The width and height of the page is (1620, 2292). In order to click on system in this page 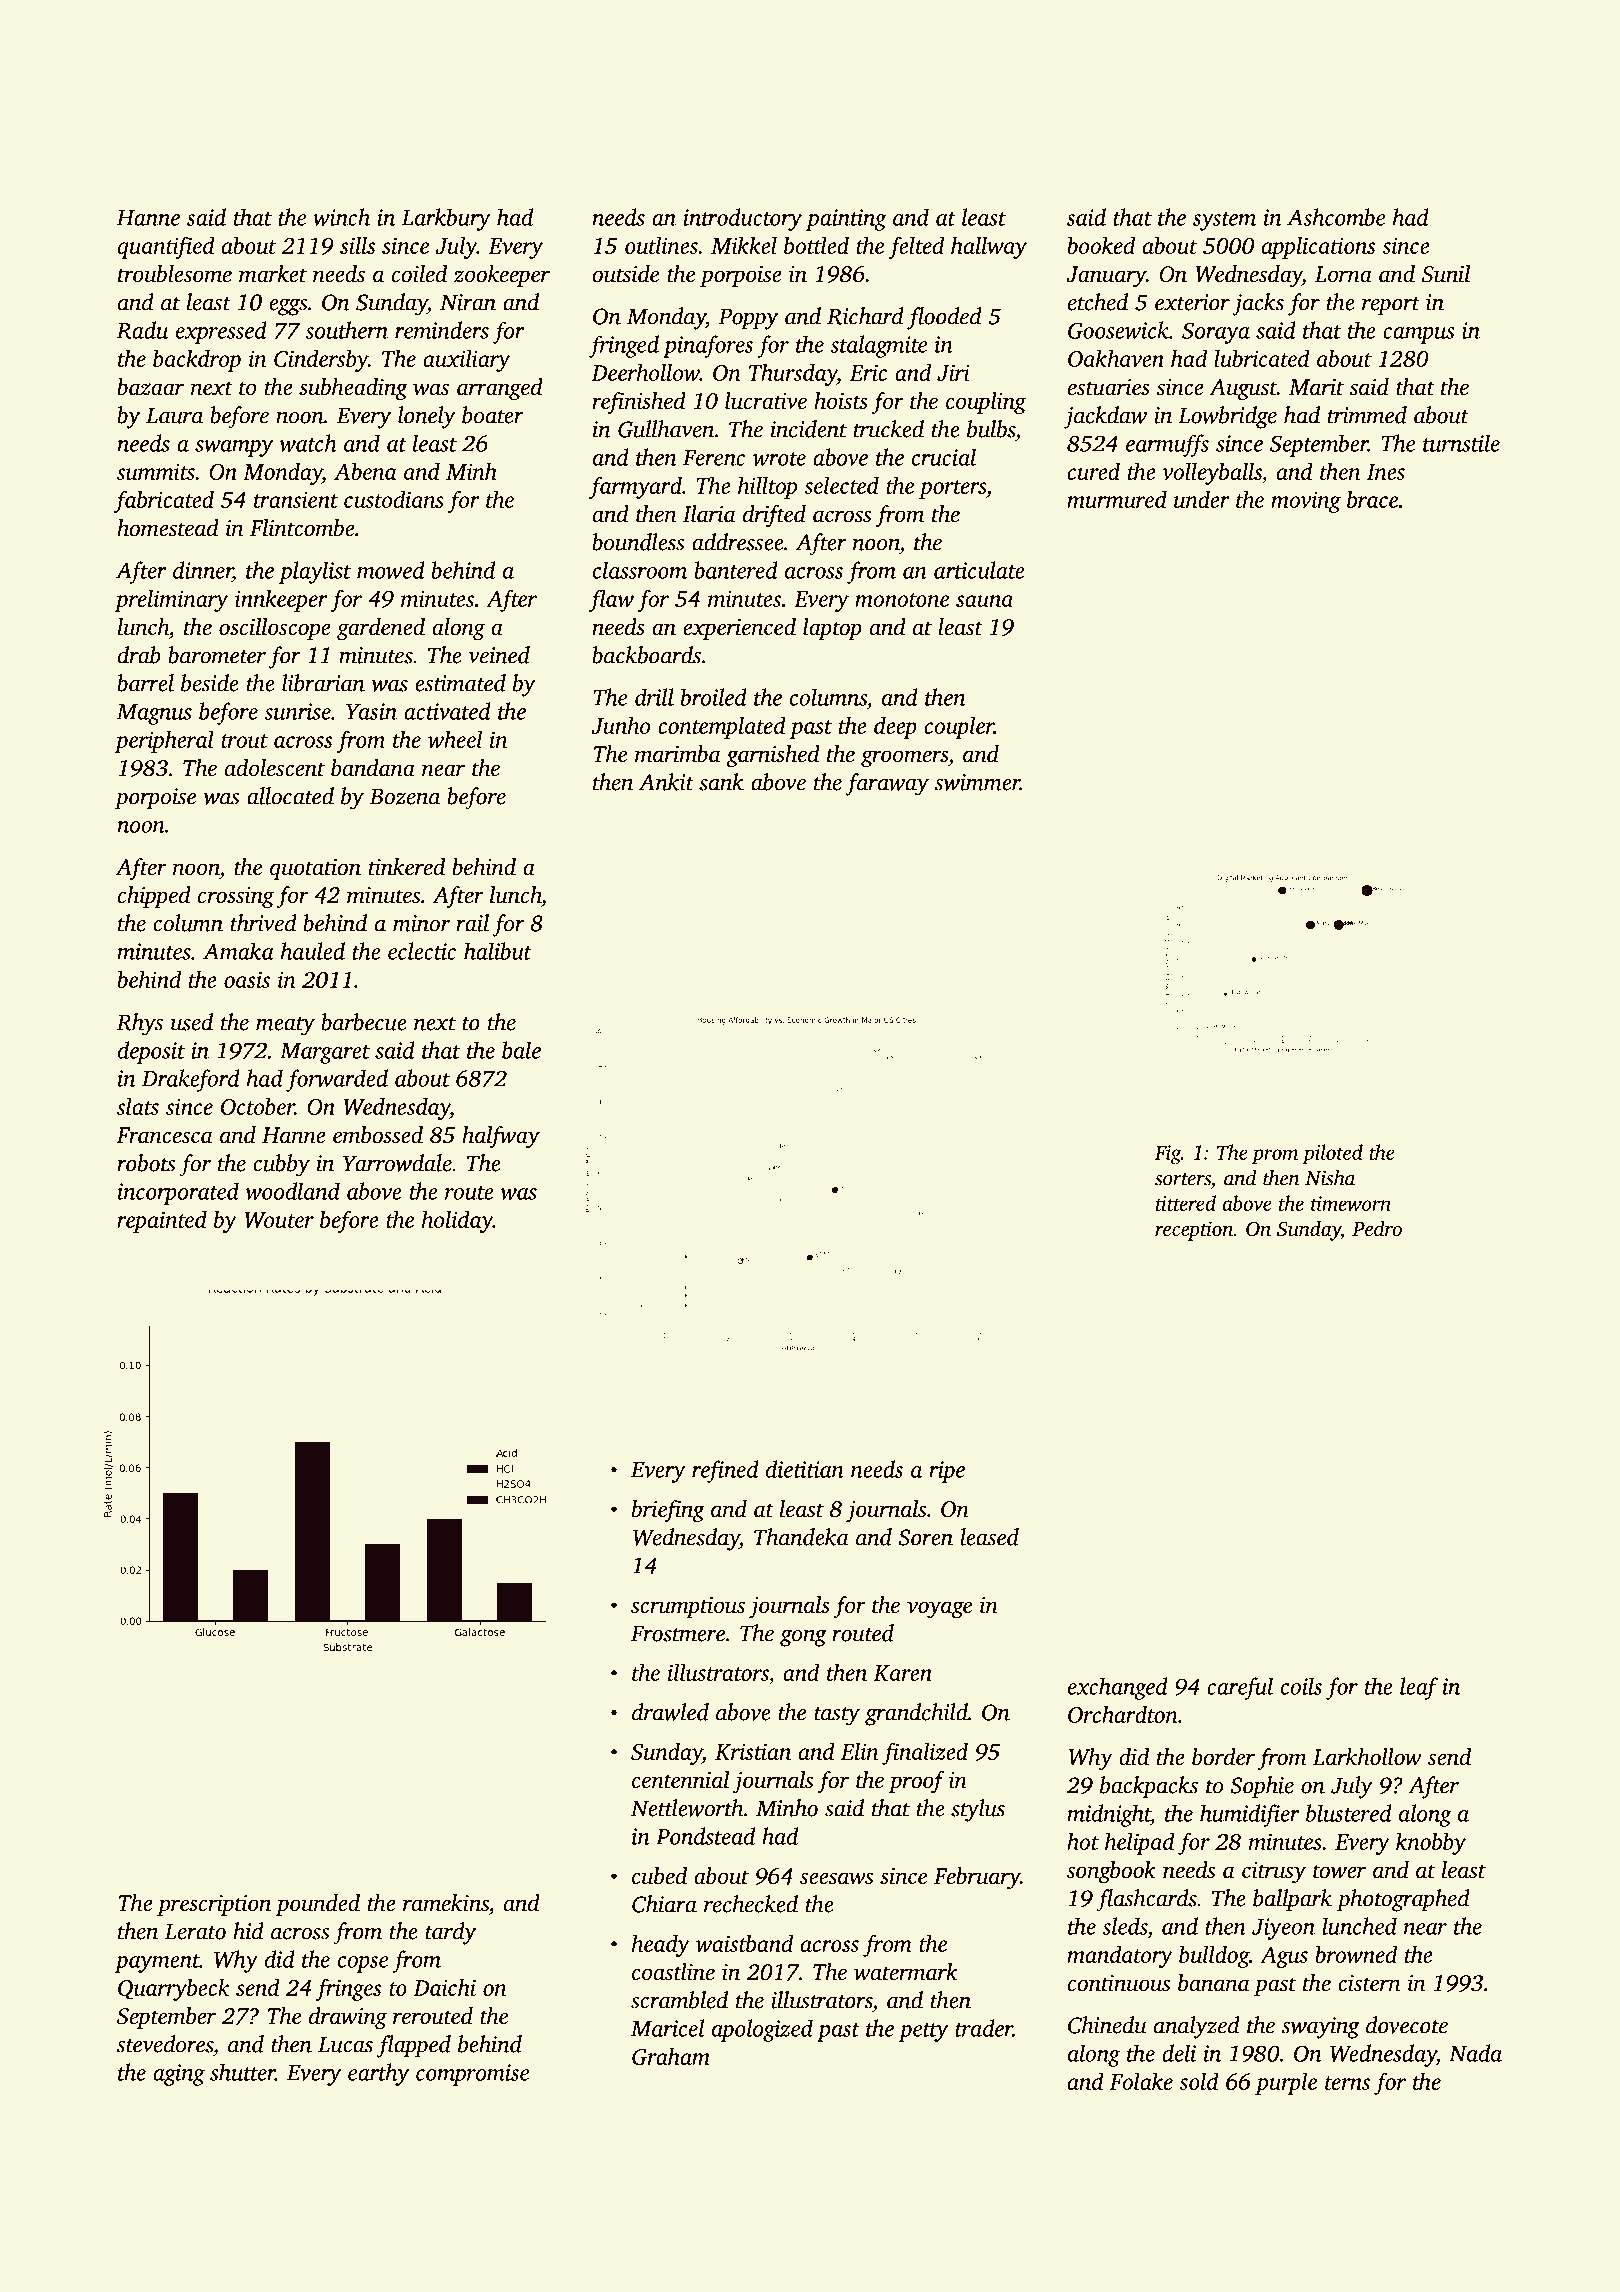, I will do `click(1224, 221)`.
